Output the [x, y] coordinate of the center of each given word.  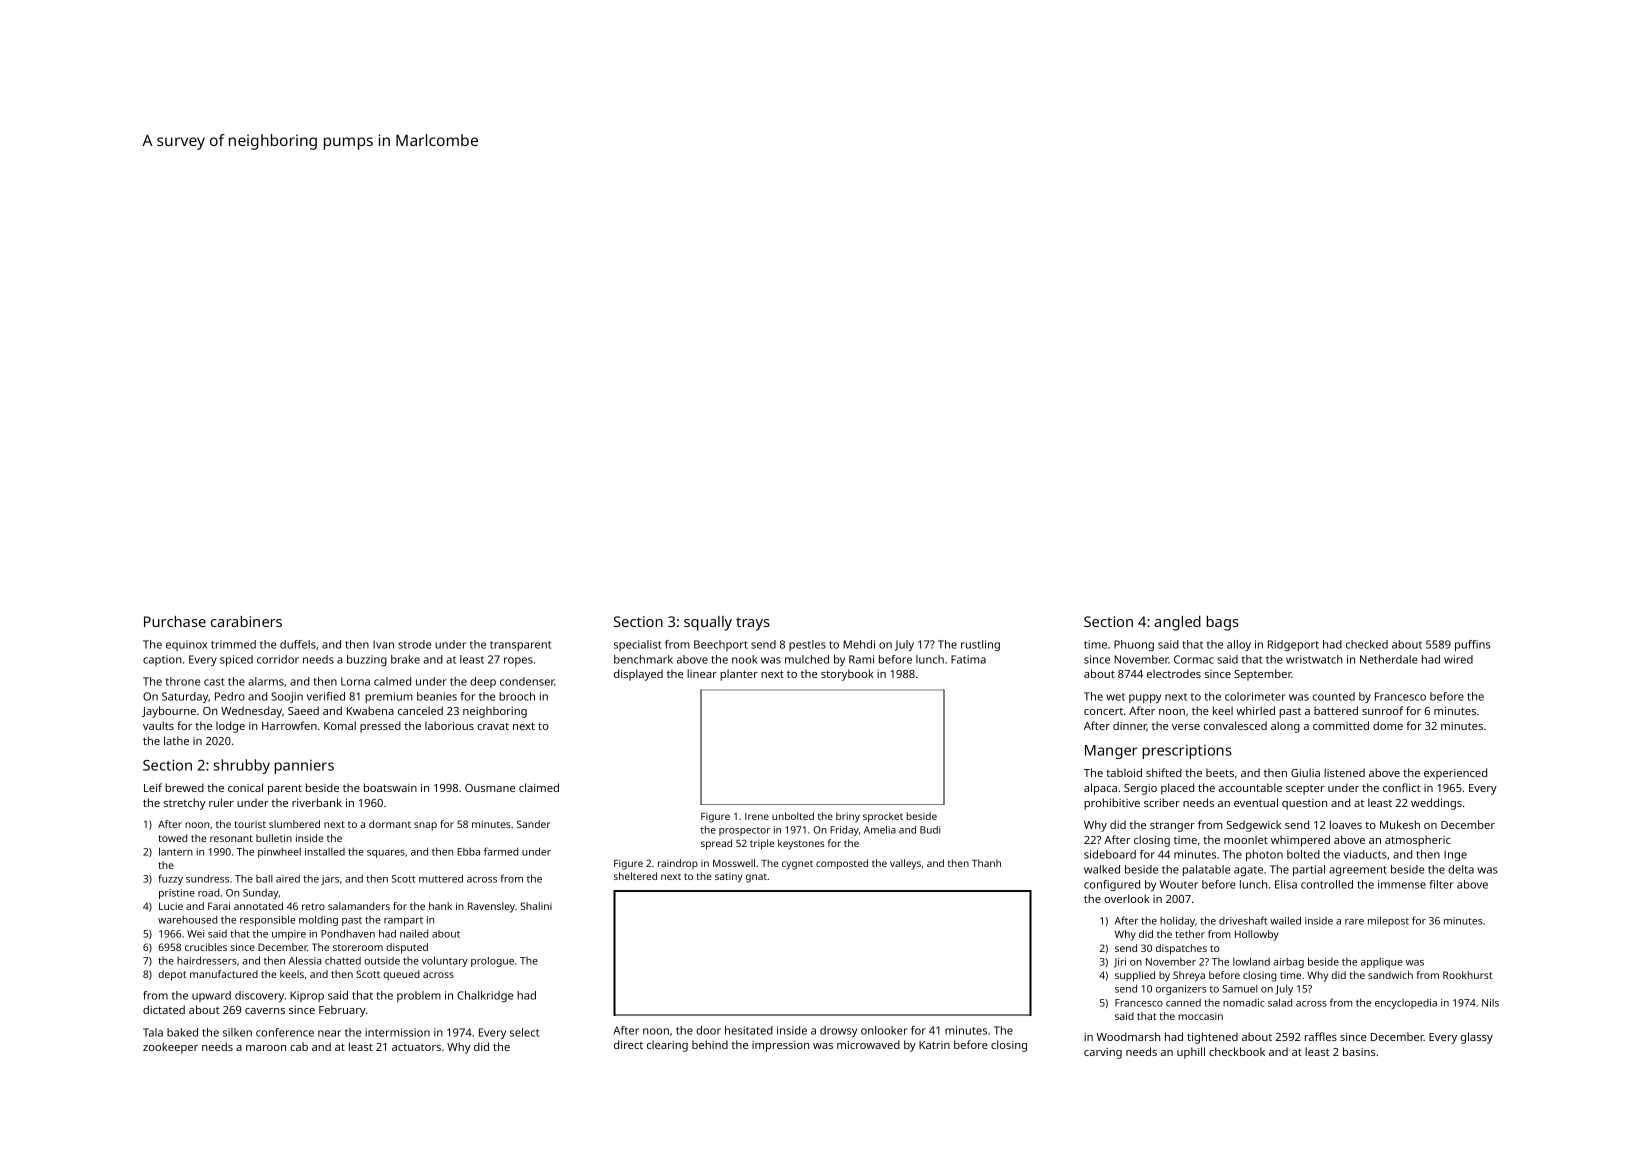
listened [1344, 772]
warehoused [187, 920]
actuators [416, 1047]
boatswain [390, 787]
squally [708, 623]
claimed [539, 787]
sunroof [1382, 710]
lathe [176, 740]
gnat [756, 878]
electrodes [1174, 673]
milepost [1388, 921]
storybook [847, 675]
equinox [186, 645]
